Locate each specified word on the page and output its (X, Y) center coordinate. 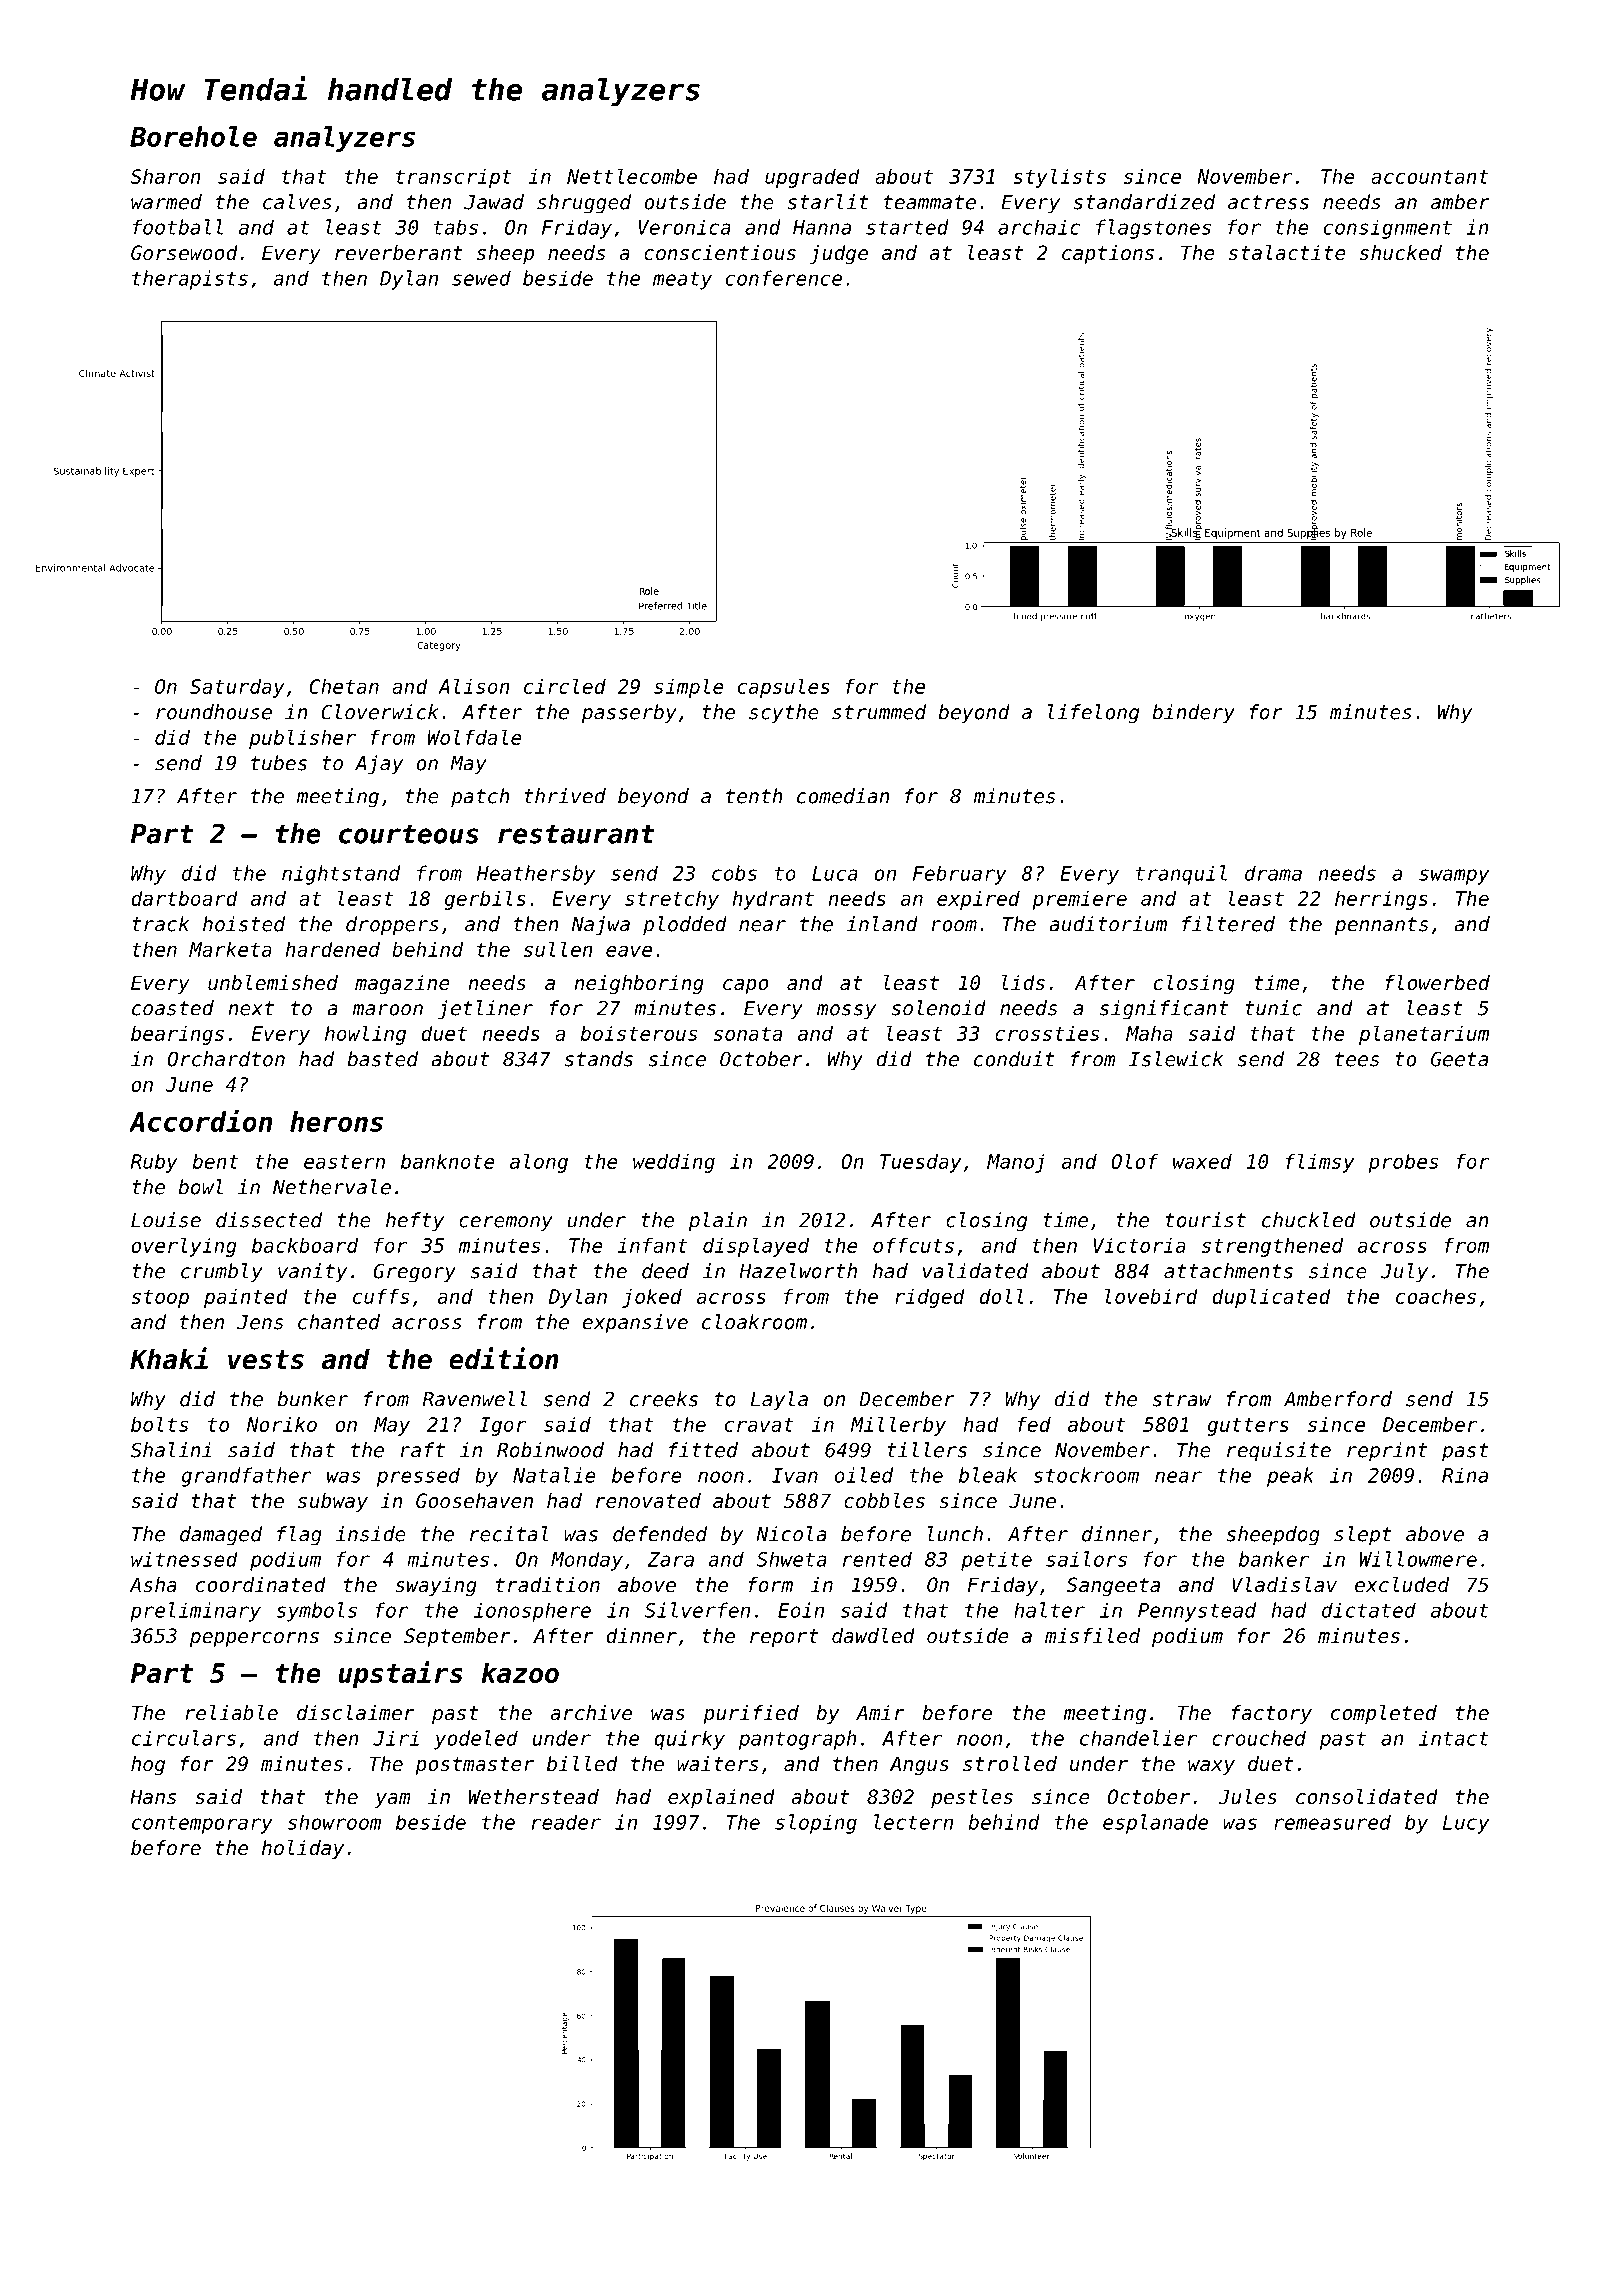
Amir (880, 1712)
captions (1108, 254)
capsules (784, 688)
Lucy (1466, 1824)
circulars (184, 1738)
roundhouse (214, 712)
